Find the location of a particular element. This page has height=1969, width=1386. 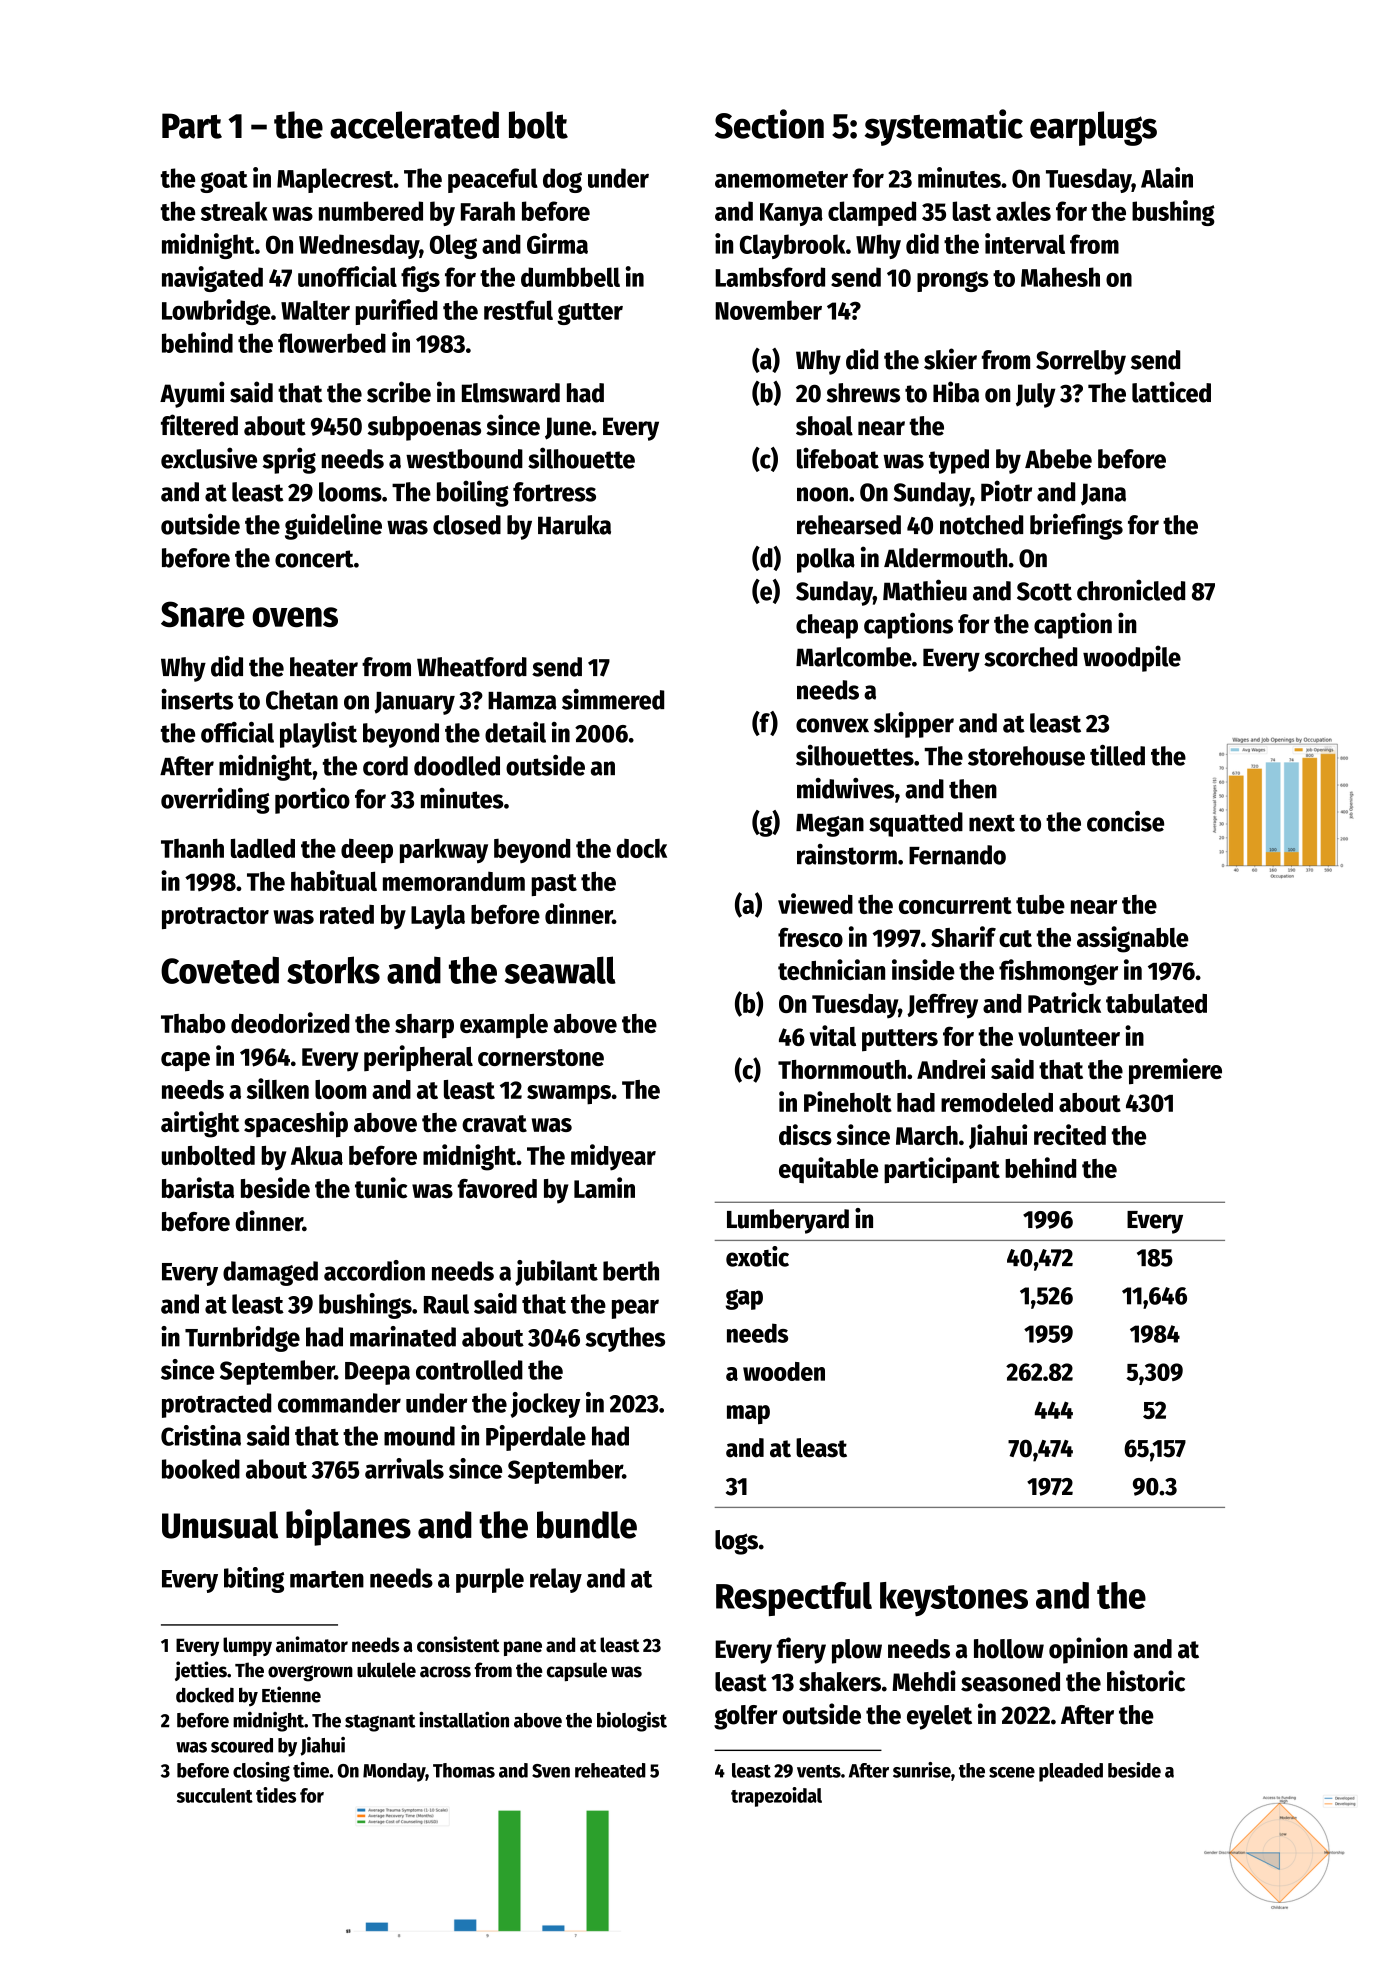

Section is located at coordinates (769, 124).
